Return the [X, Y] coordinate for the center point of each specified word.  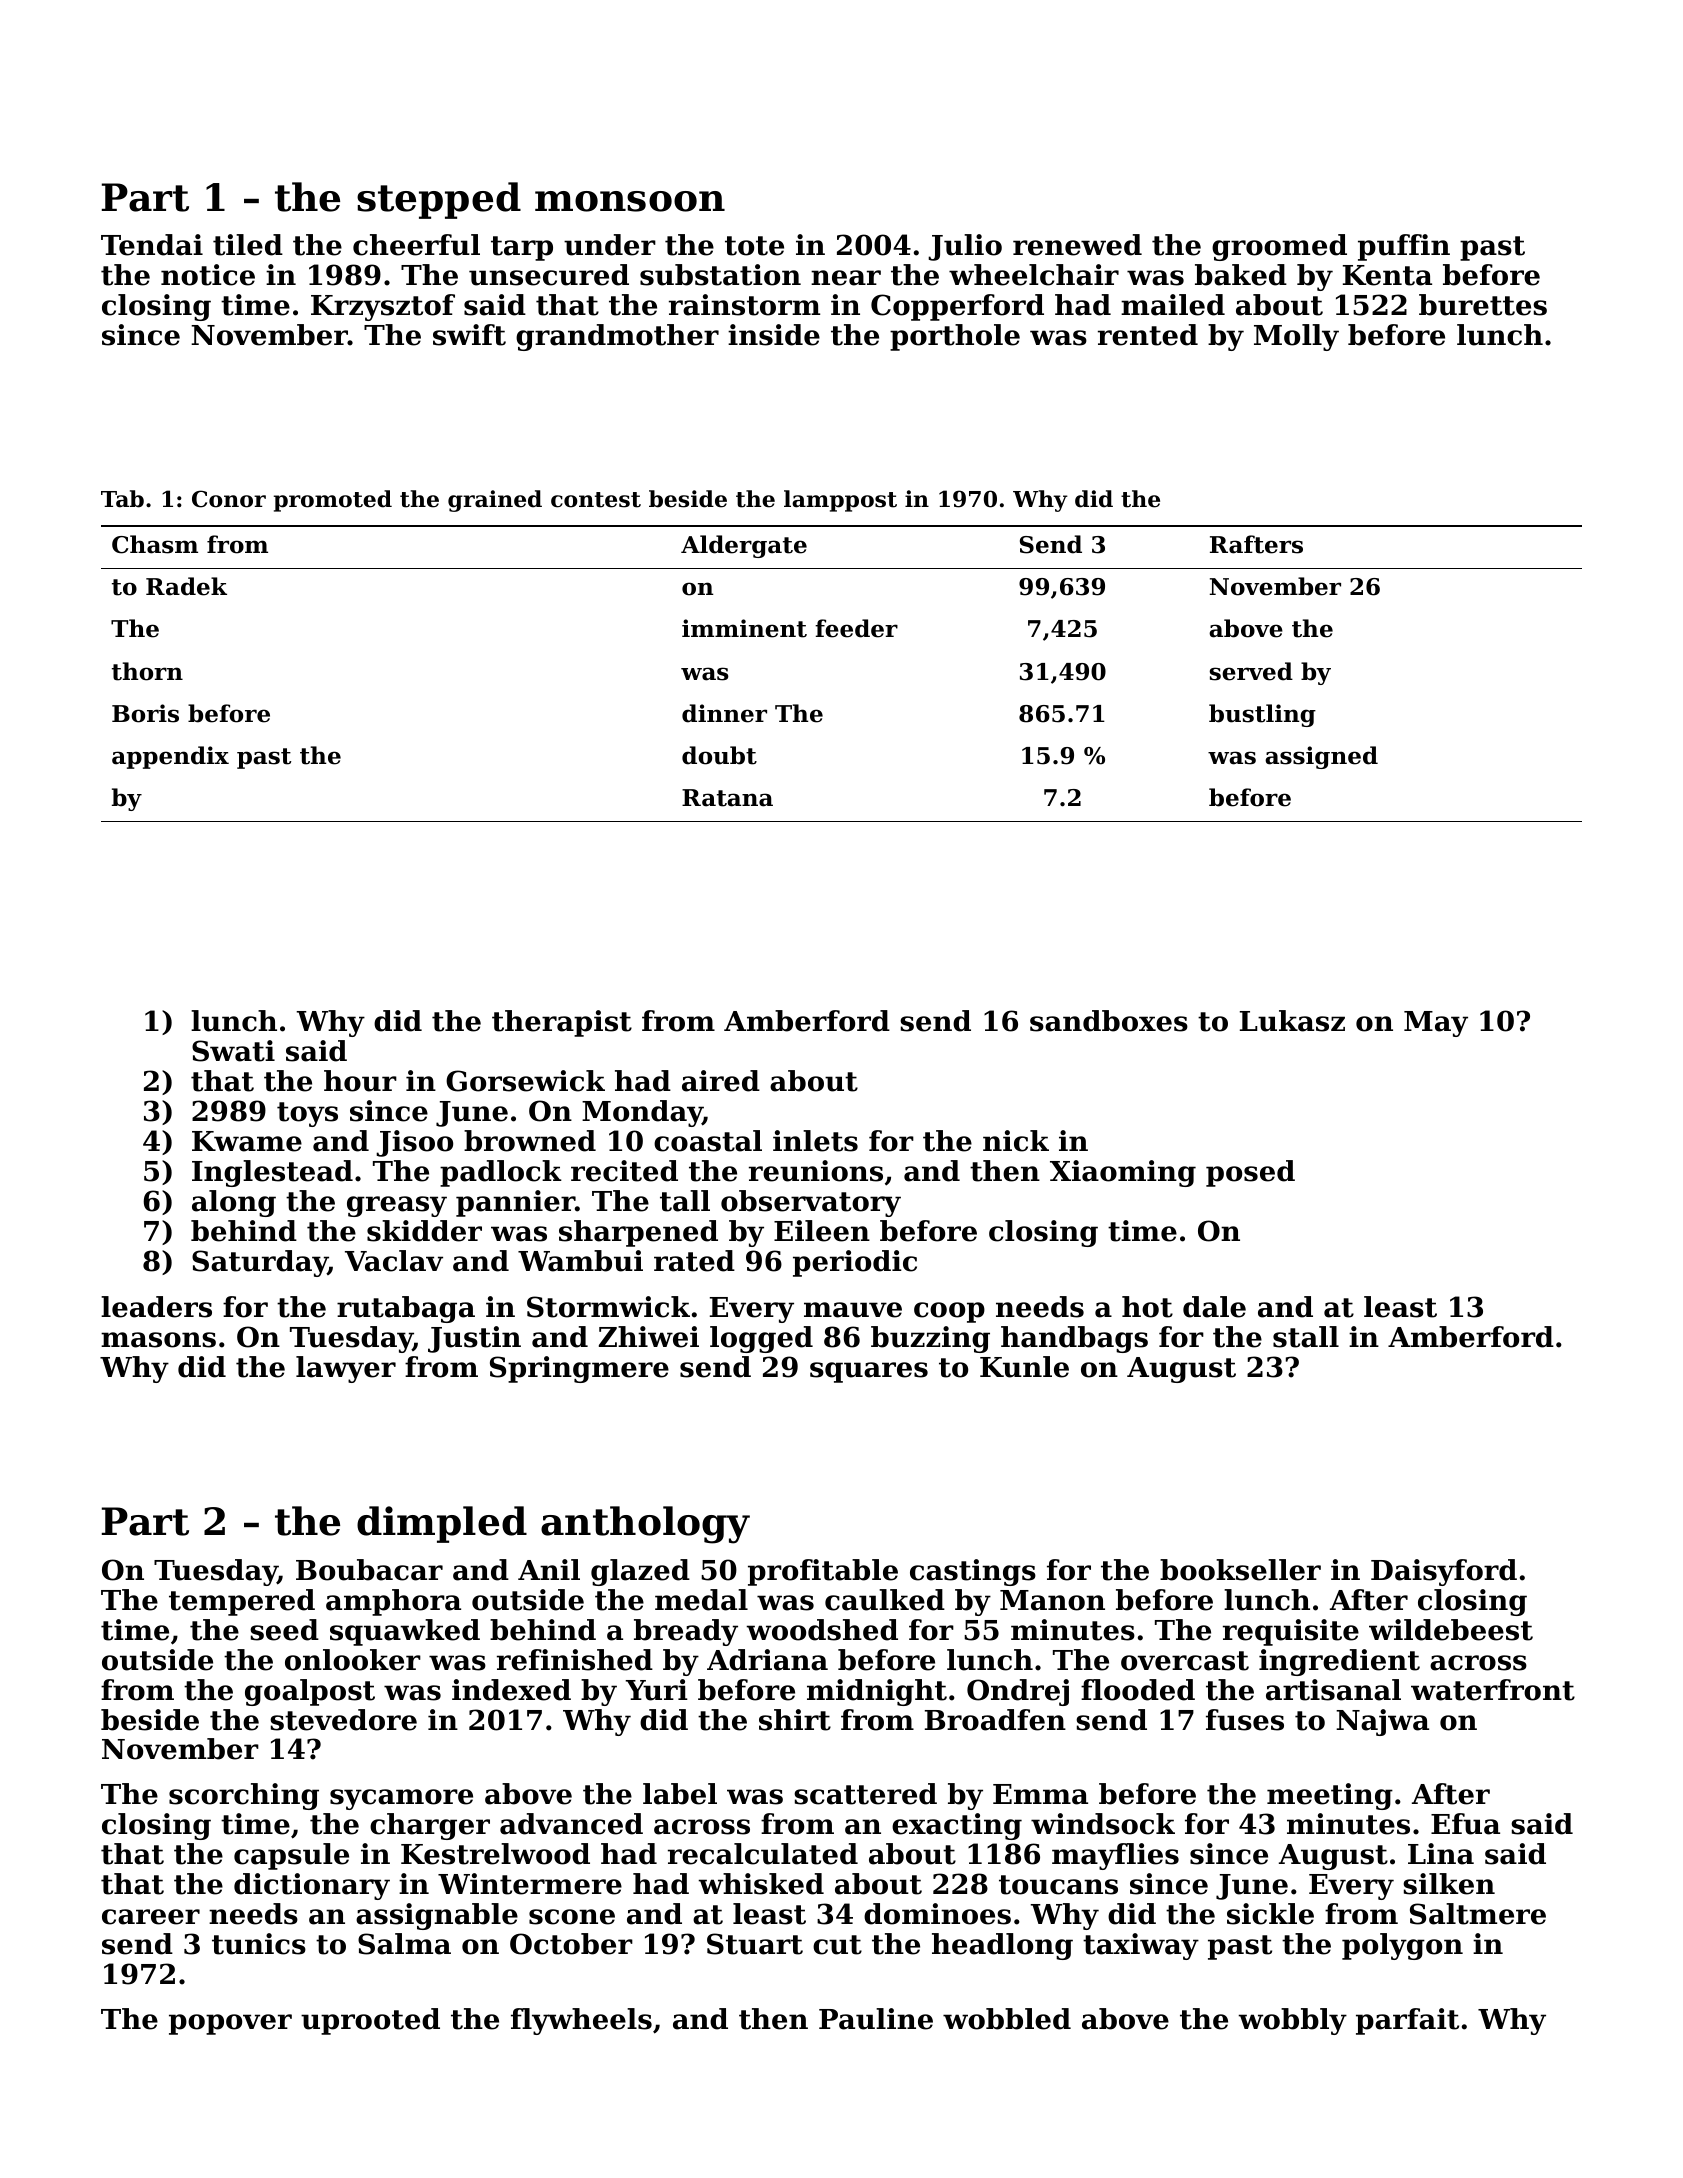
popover [230, 2024]
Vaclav [394, 1261]
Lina [1441, 1854]
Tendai [152, 245]
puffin [1404, 247]
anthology [645, 1525]
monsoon [630, 201]
